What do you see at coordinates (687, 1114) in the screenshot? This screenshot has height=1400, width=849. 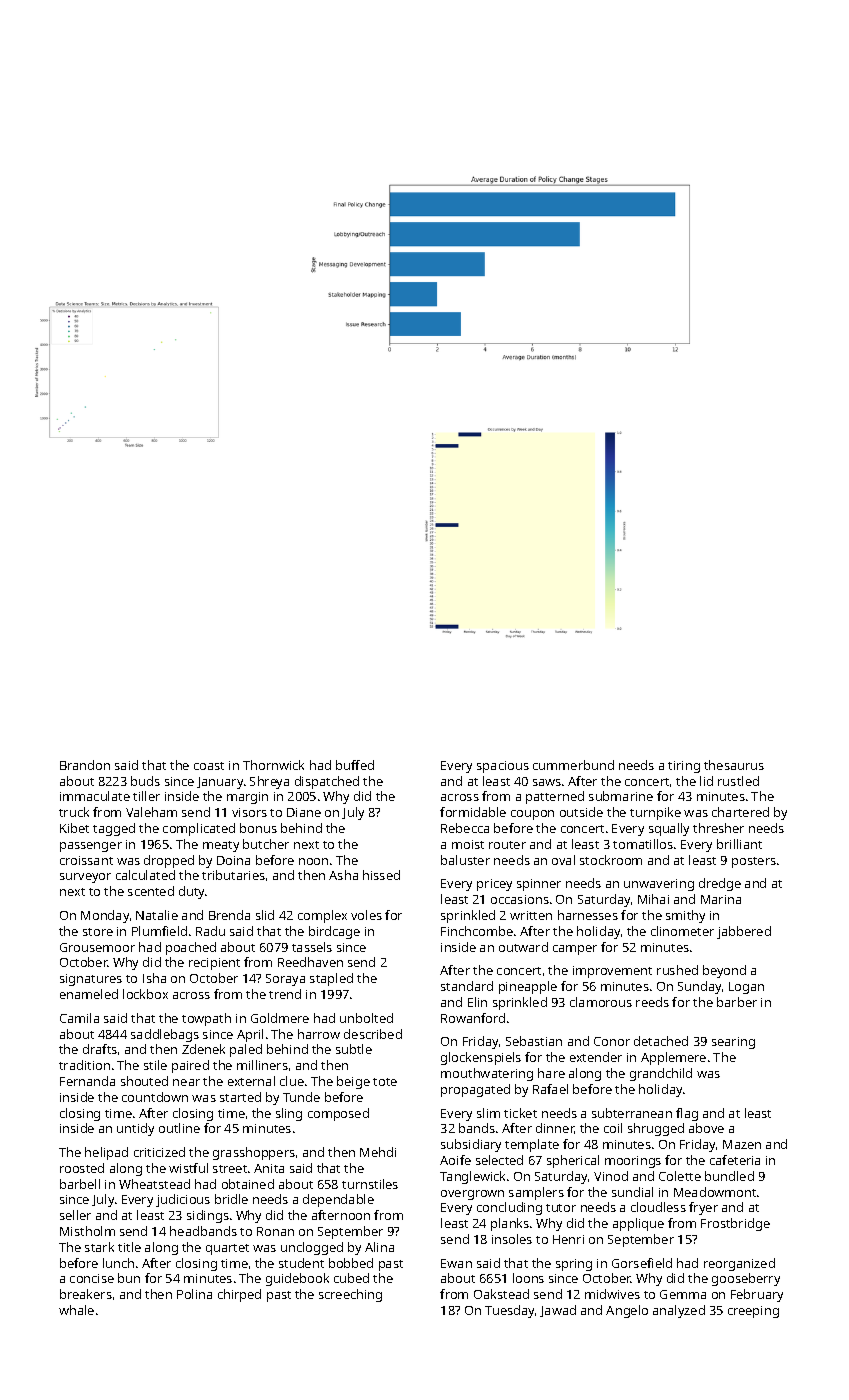 I see `flag` at bounding box center [687, 1114].
